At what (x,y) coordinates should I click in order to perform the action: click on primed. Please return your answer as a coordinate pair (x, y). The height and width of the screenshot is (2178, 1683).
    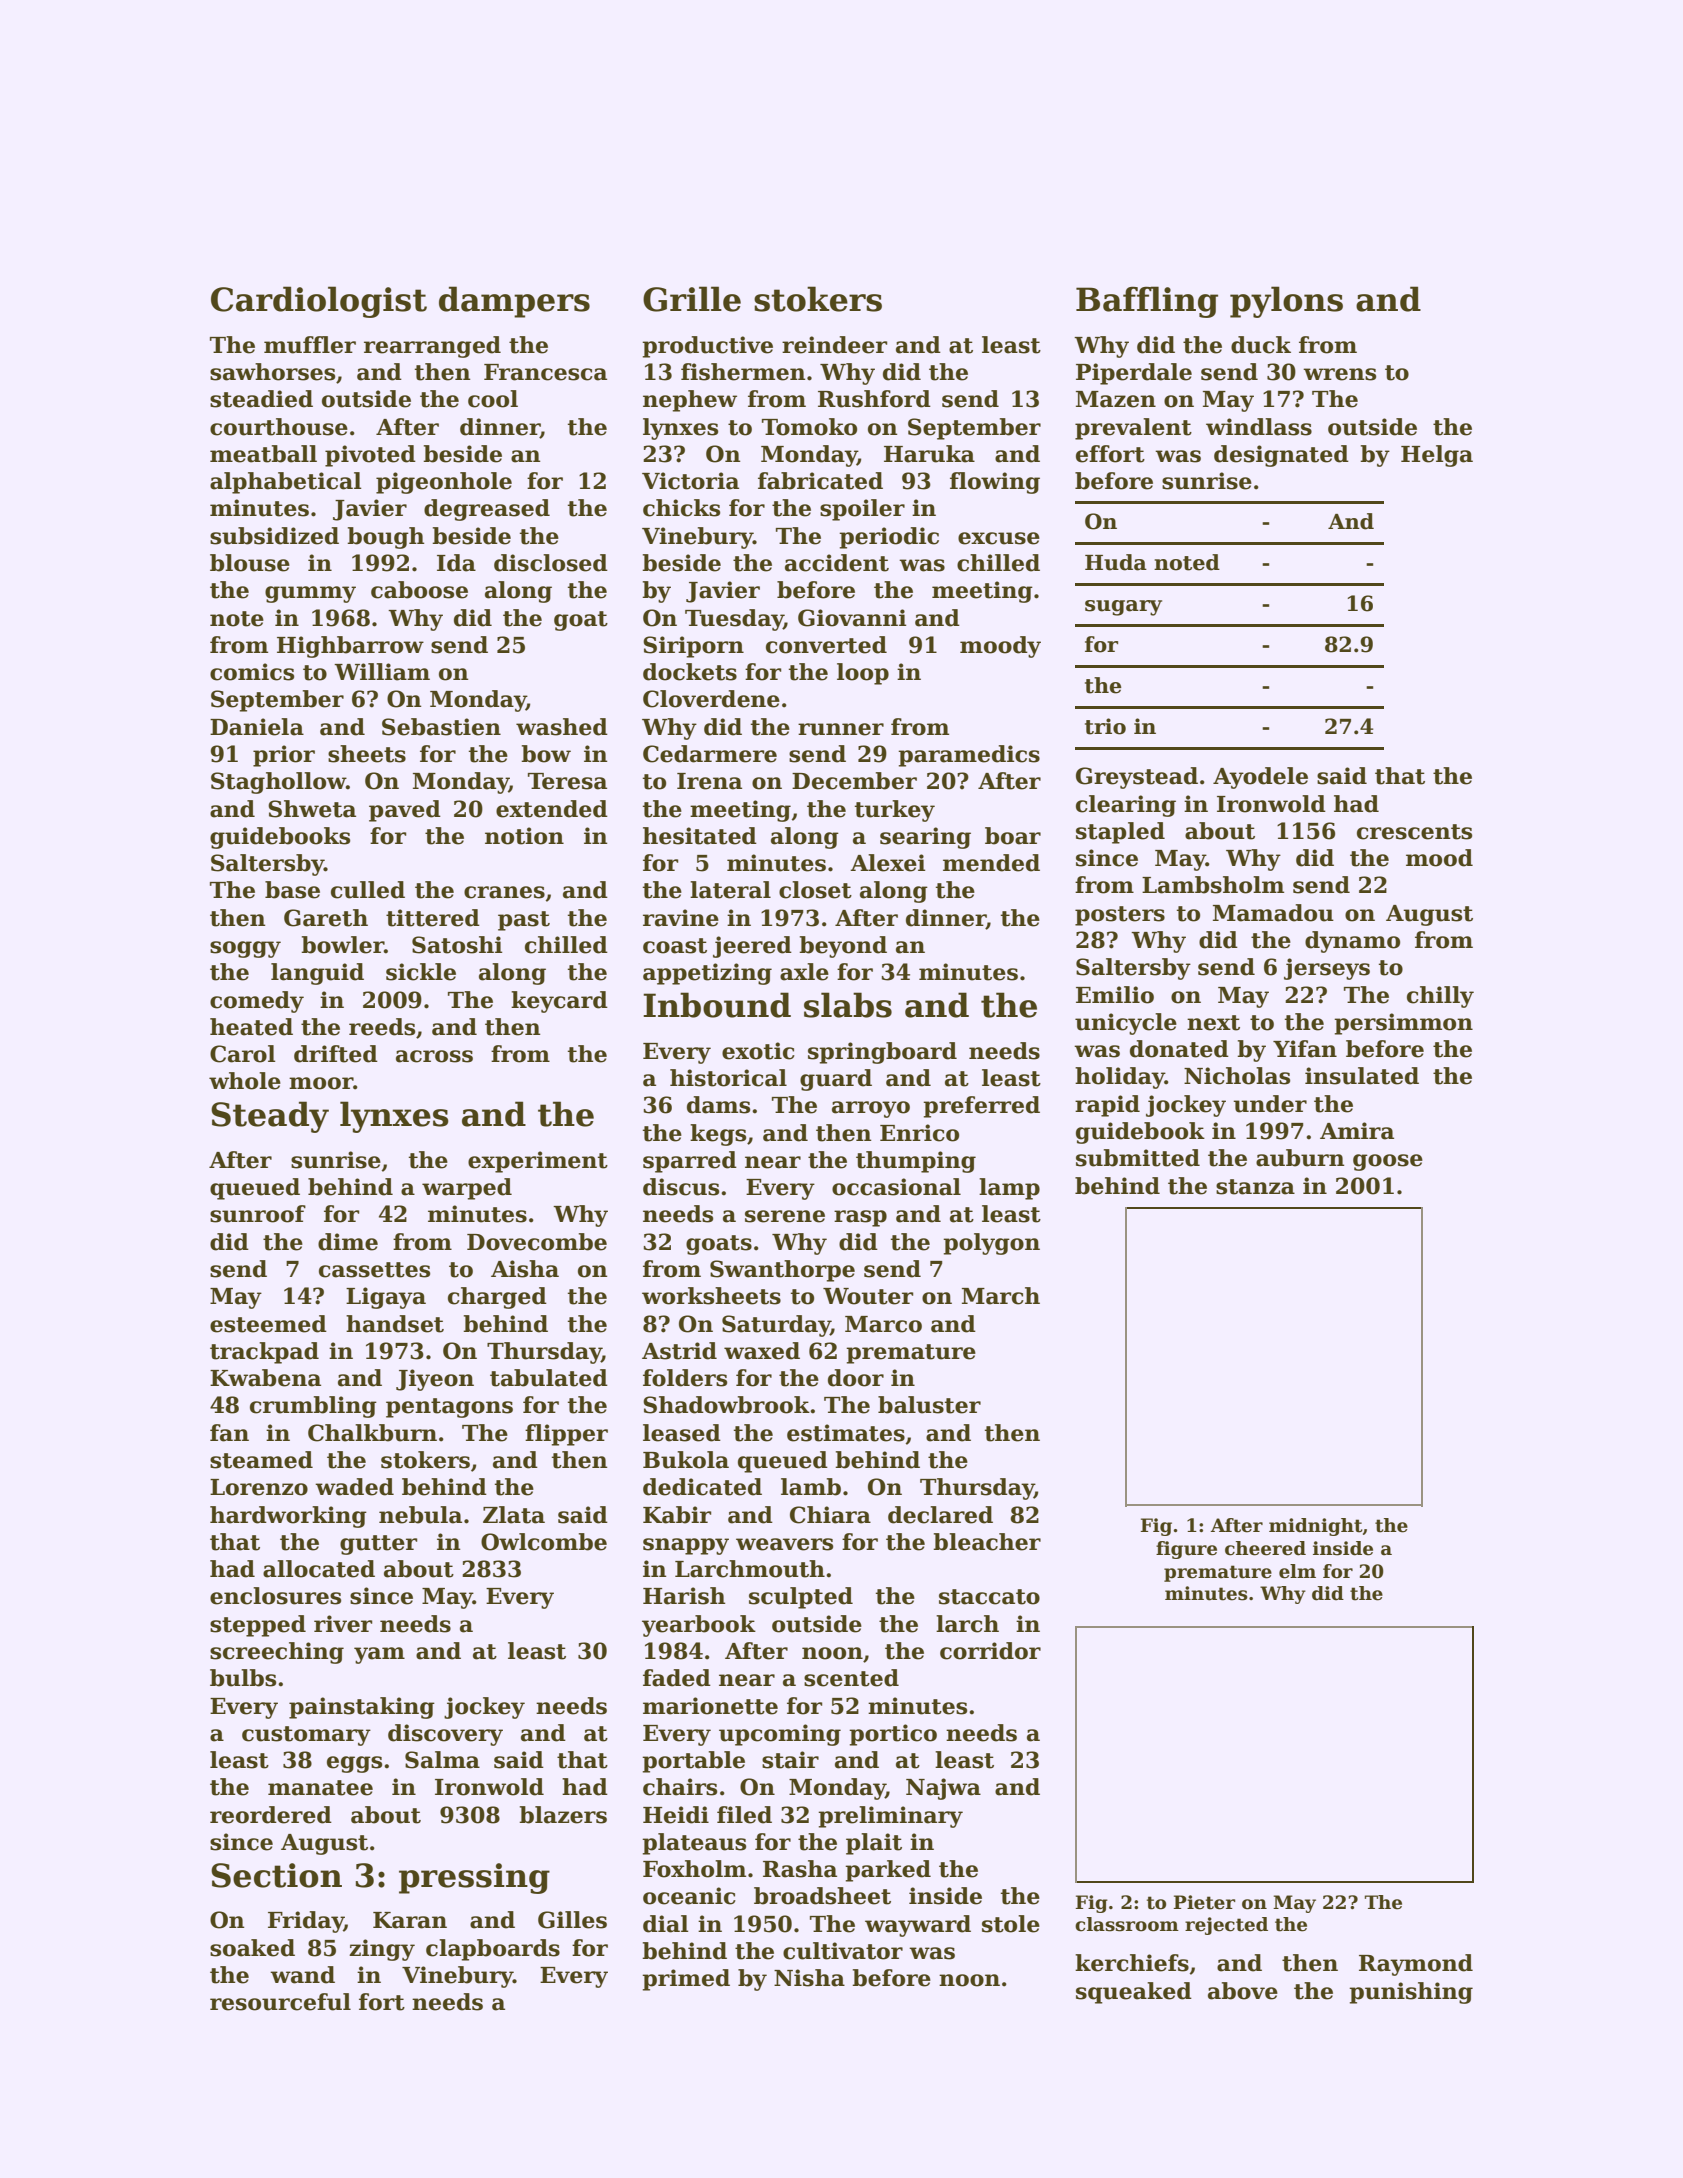
    Looking at the image, I should click on (686, 1980).
